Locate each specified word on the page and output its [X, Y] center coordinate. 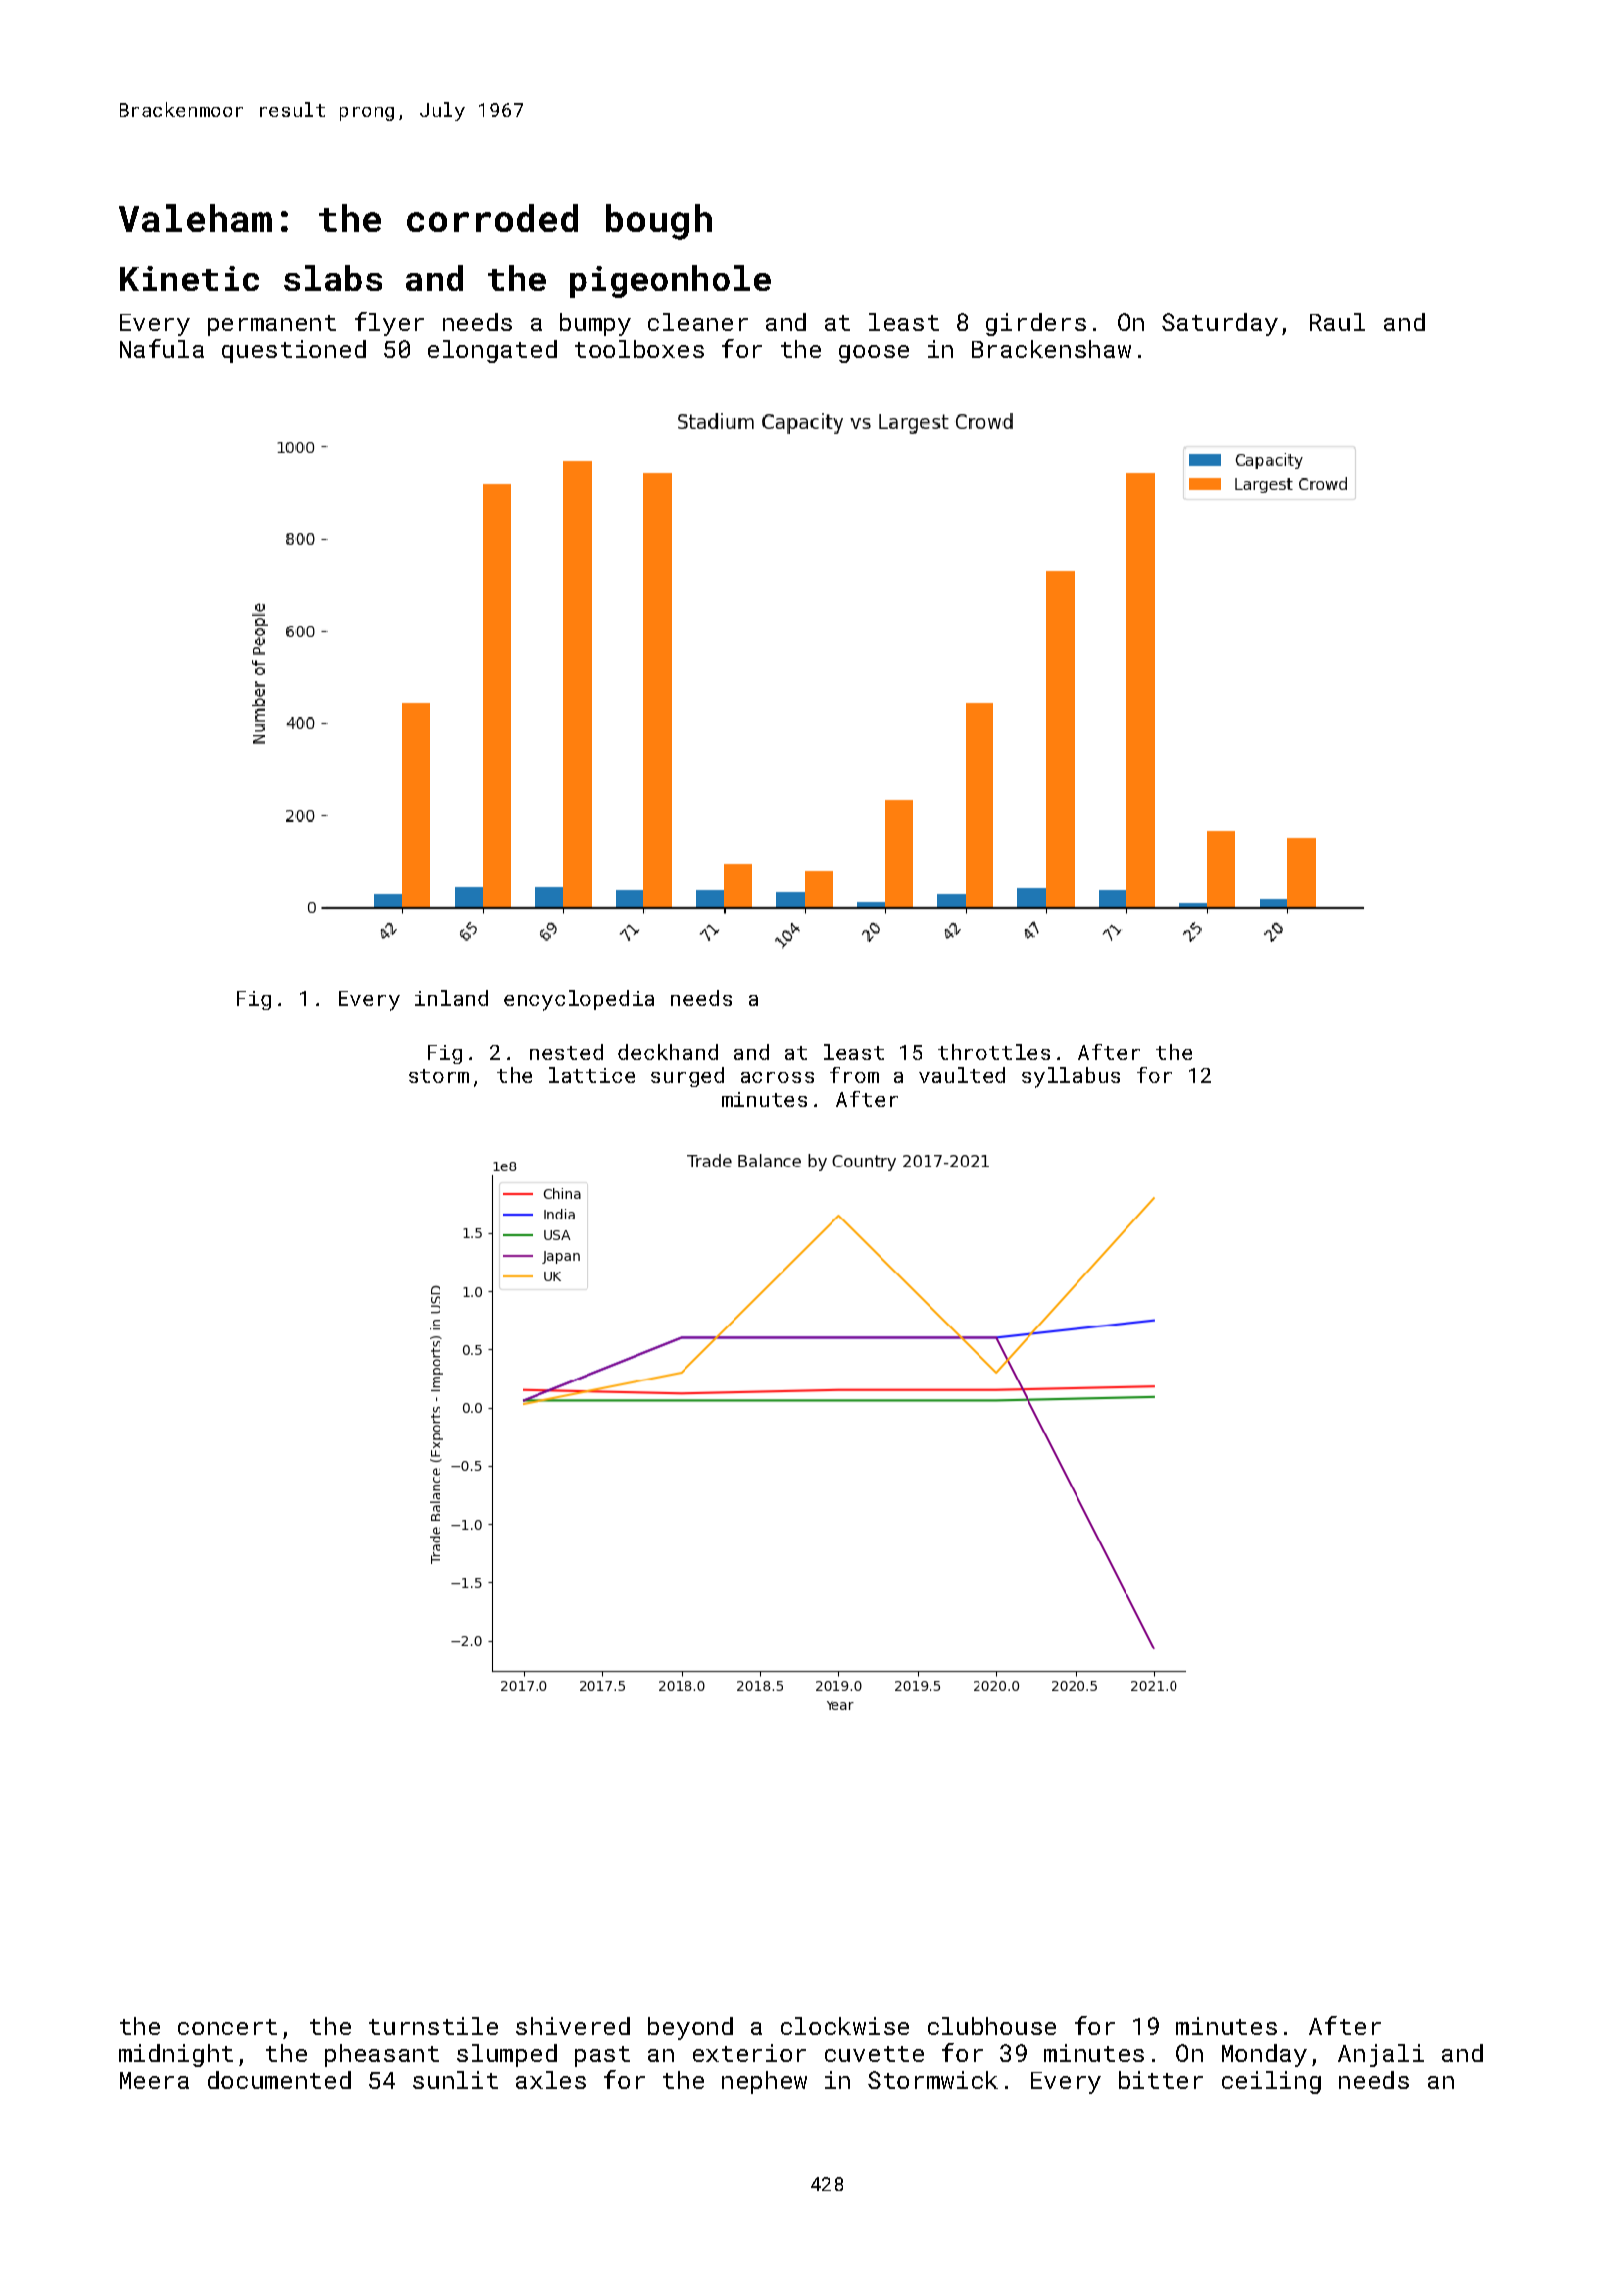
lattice [592, 1075]
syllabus [1071, 1077]
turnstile [433, 2026]
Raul [1337, 322]
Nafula [162, 348]
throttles [994, 1052]
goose [874, 354]
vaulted [962, 1075]
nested [566, 1052]
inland [451, 998]
